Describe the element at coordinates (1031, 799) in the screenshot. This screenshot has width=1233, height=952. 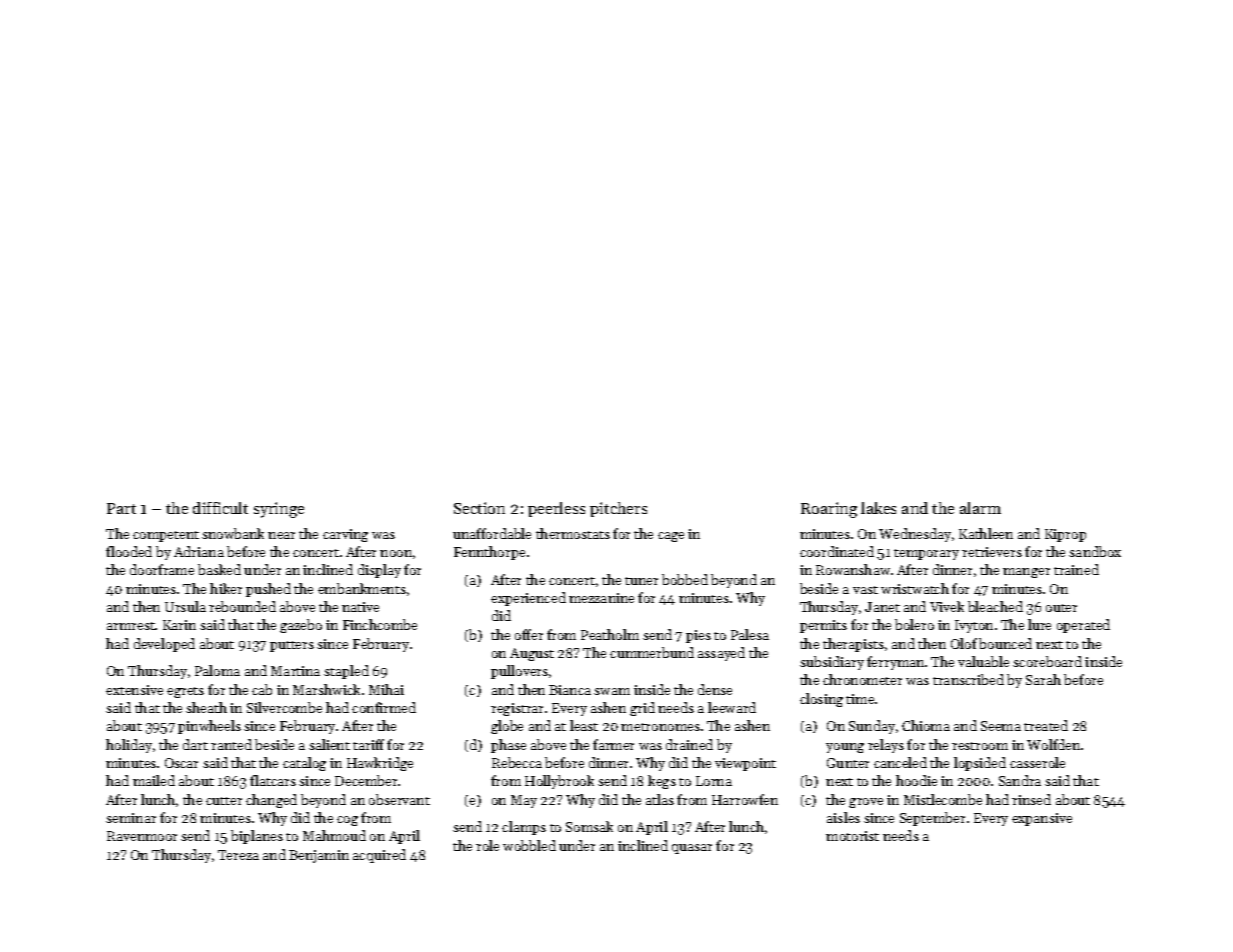
I see `rinsed` at that location.
